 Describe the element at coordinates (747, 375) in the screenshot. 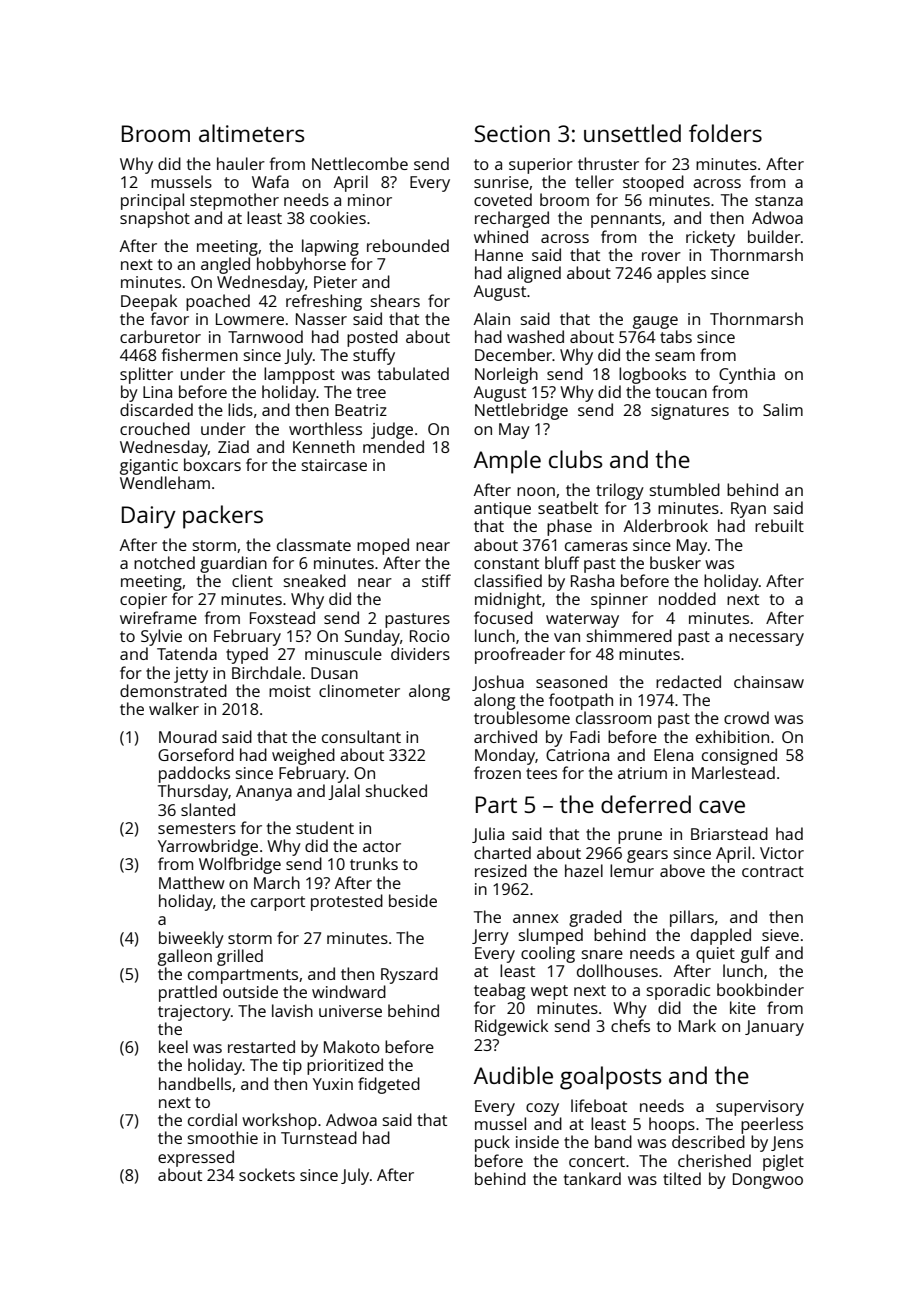

I see `Cynthia` at that location.
